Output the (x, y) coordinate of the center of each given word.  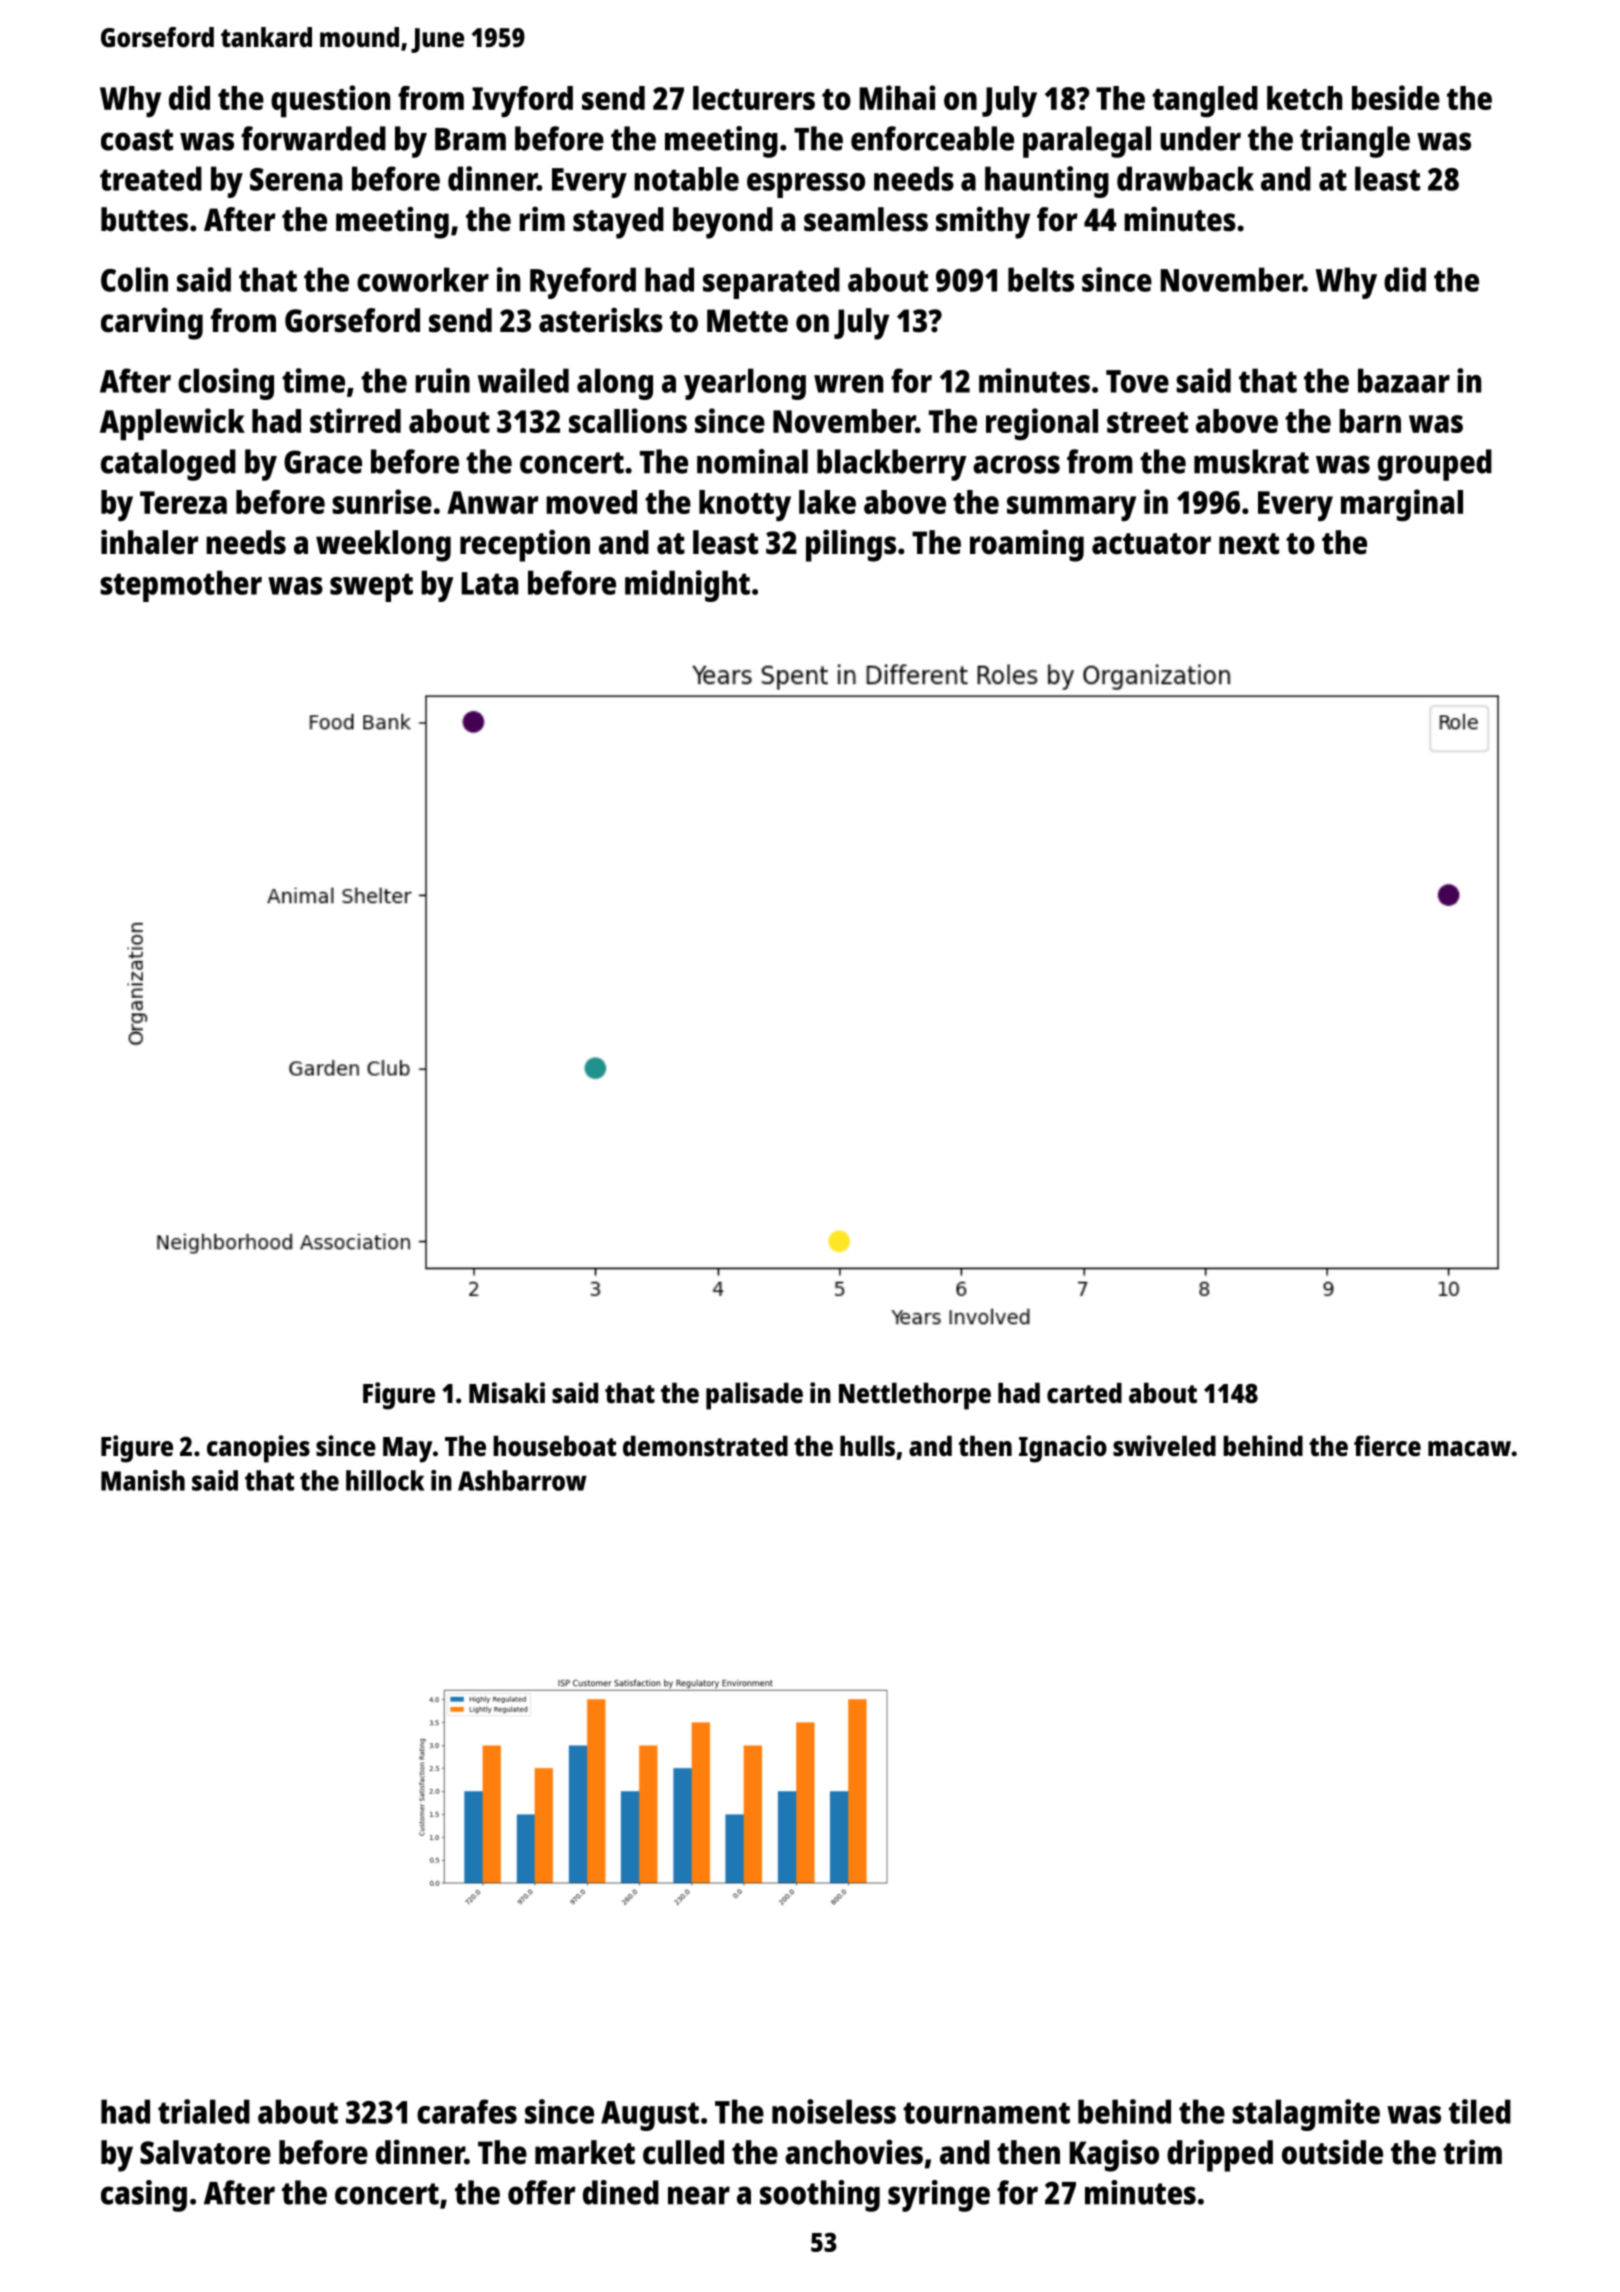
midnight (687, 586)
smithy (983, 222)
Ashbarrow (522, 1480)
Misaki (507, 1392)
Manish (143, 1480)
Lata (489, 583)
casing (144, 2196)
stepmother (181, 586)
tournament (986, 2113)
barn (1370, 421)
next (1249, 544)
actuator (1151, 544)
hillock (385, 1480)
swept (371, 587)
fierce (1387, 1446)
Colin (134, 279)
